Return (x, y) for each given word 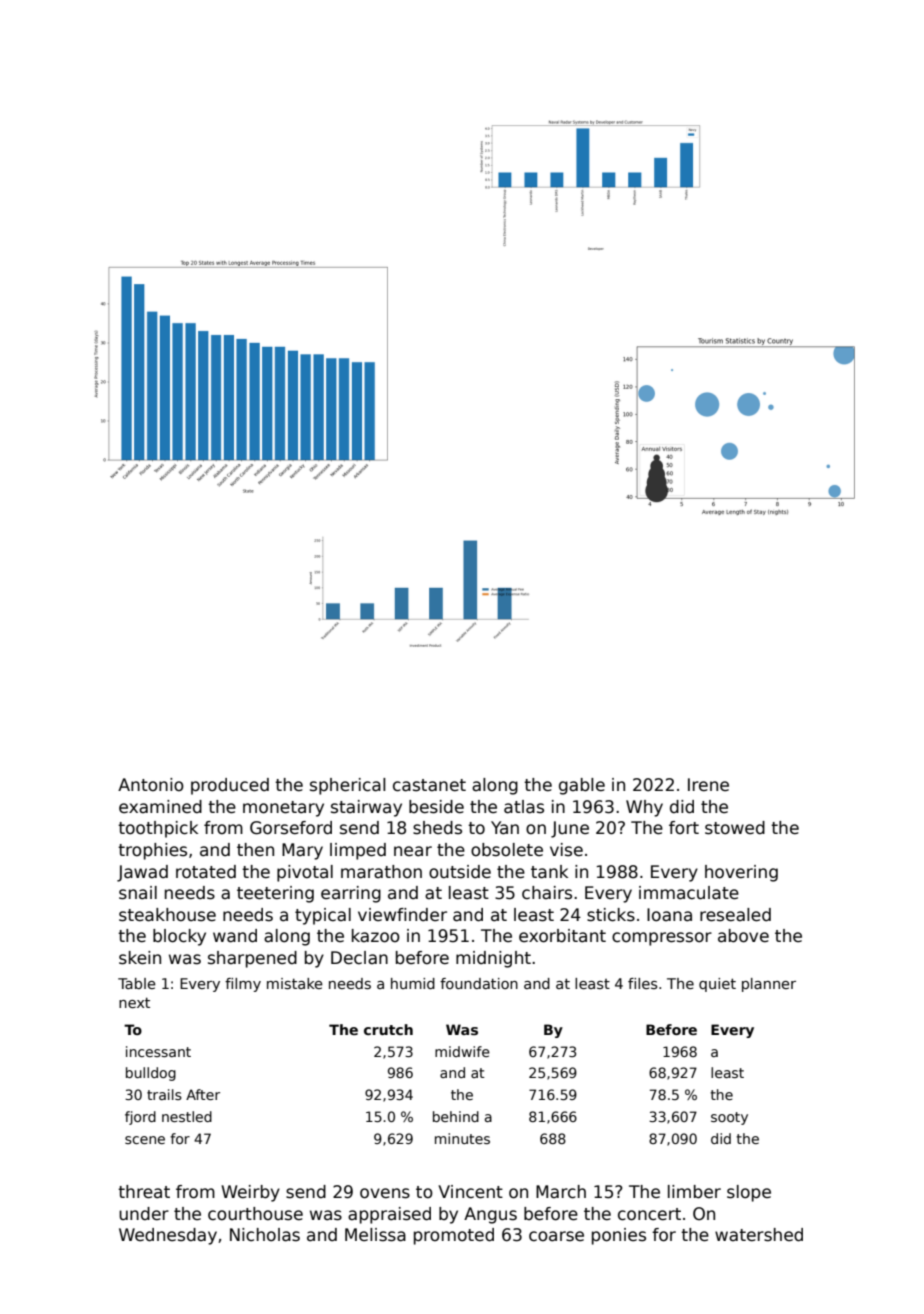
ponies (619, 1236)
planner (769, 985)
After (203, 1094)
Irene (708, 785)
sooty (729, 1118)
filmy (243, 985)
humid (413, 983)
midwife (462, 1051)
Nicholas (265, 1235)
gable (582, 786)
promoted (454, 1236)
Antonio (151, 785)
